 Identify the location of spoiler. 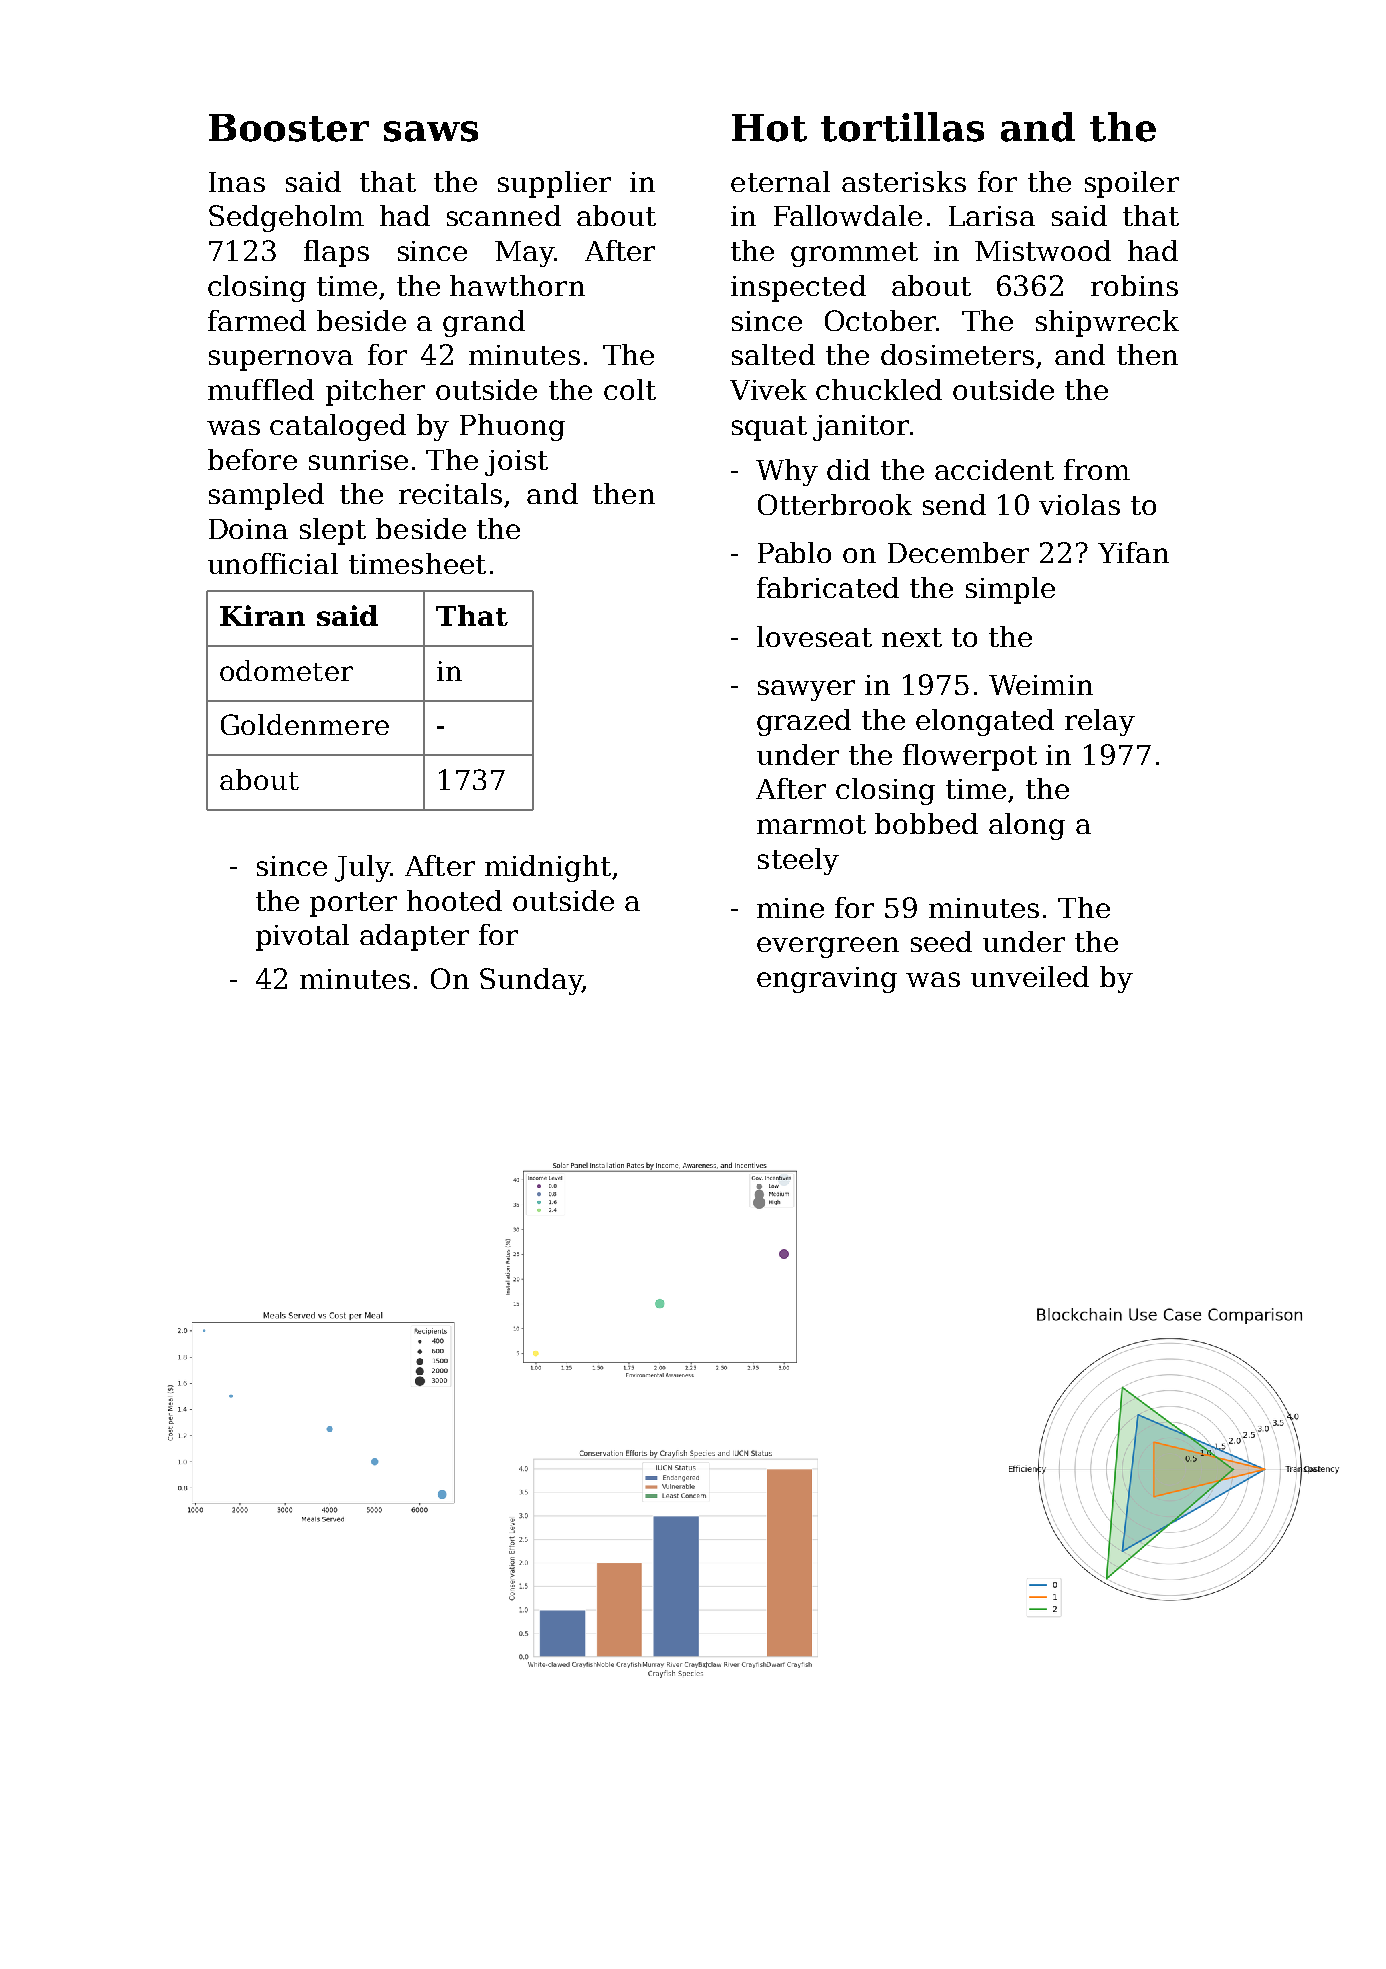
(1132, 184).
